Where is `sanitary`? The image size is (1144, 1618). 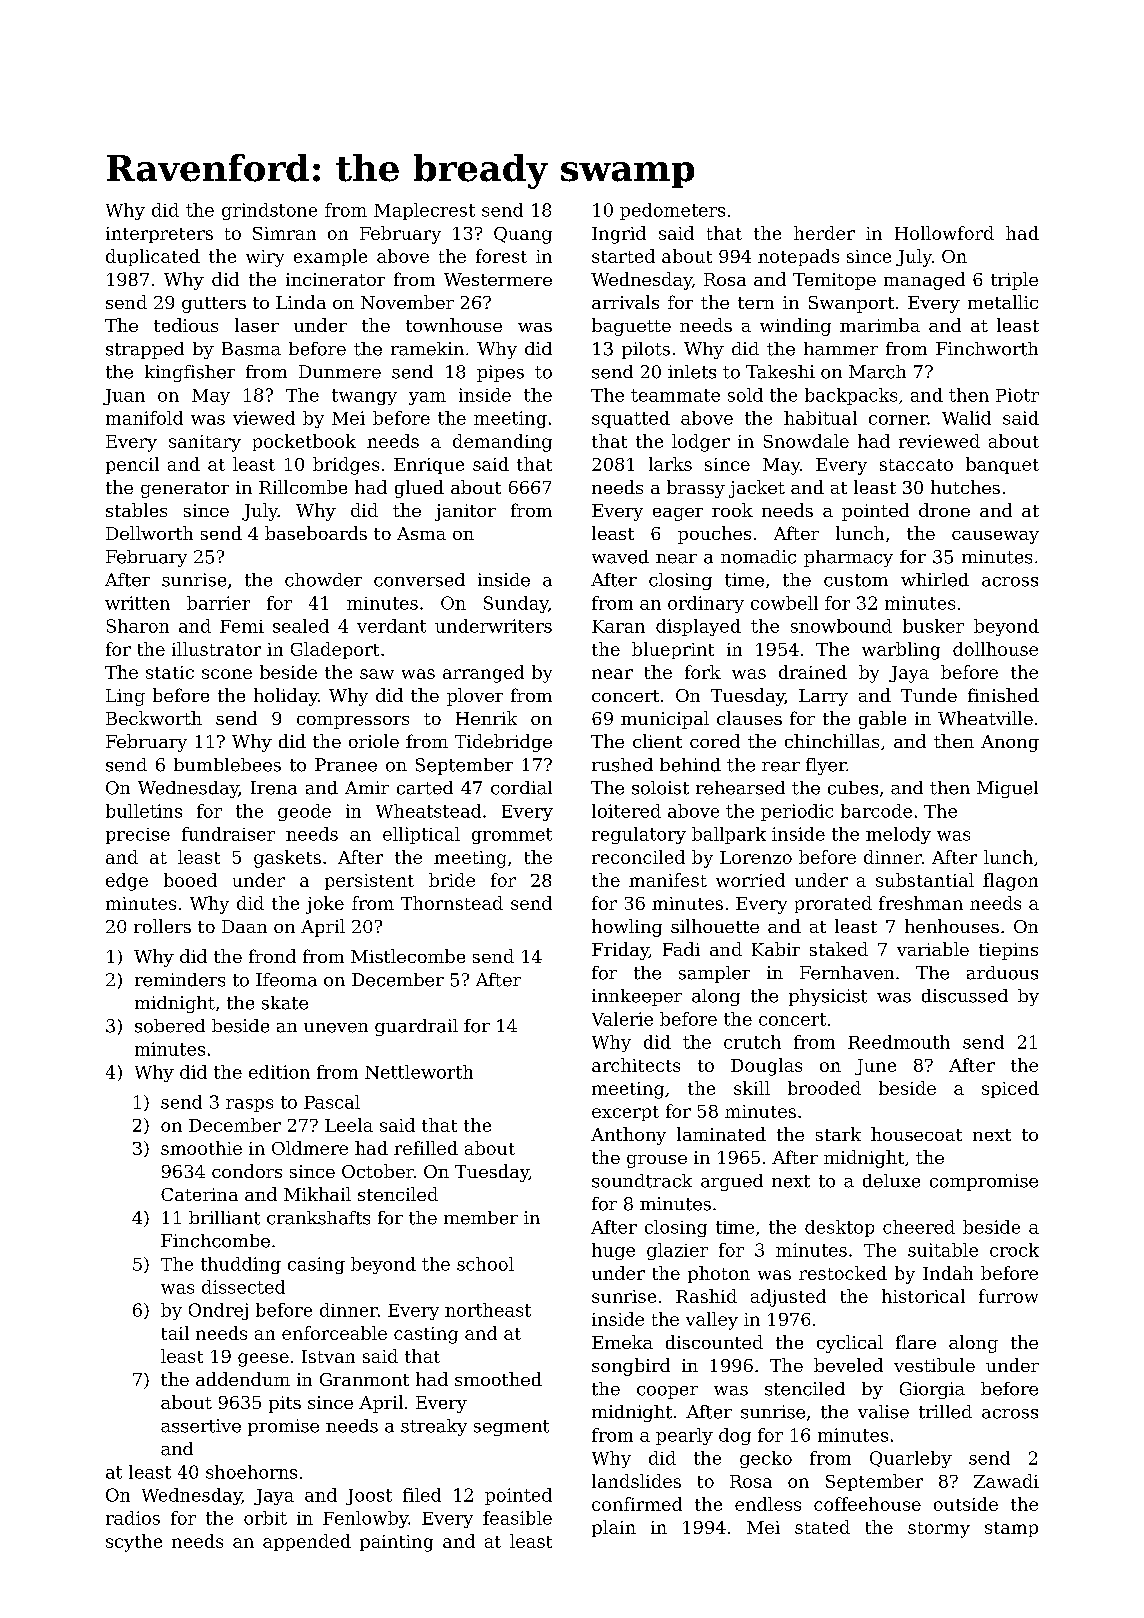
sanitary is located at coordinates (205, 443).
